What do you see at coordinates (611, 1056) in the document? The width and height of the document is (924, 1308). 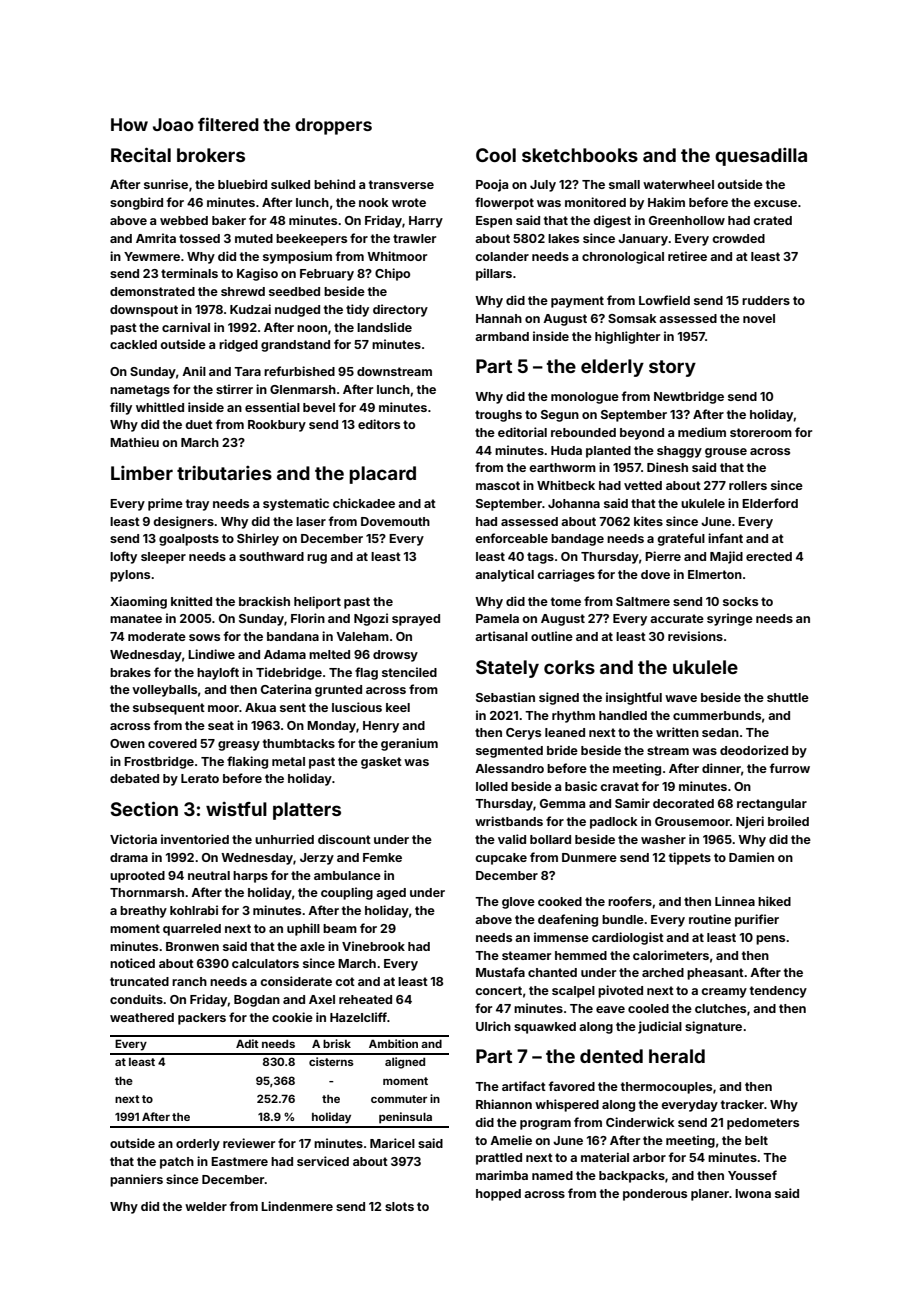 I see `dented` at bounding box center [611, 1056].
